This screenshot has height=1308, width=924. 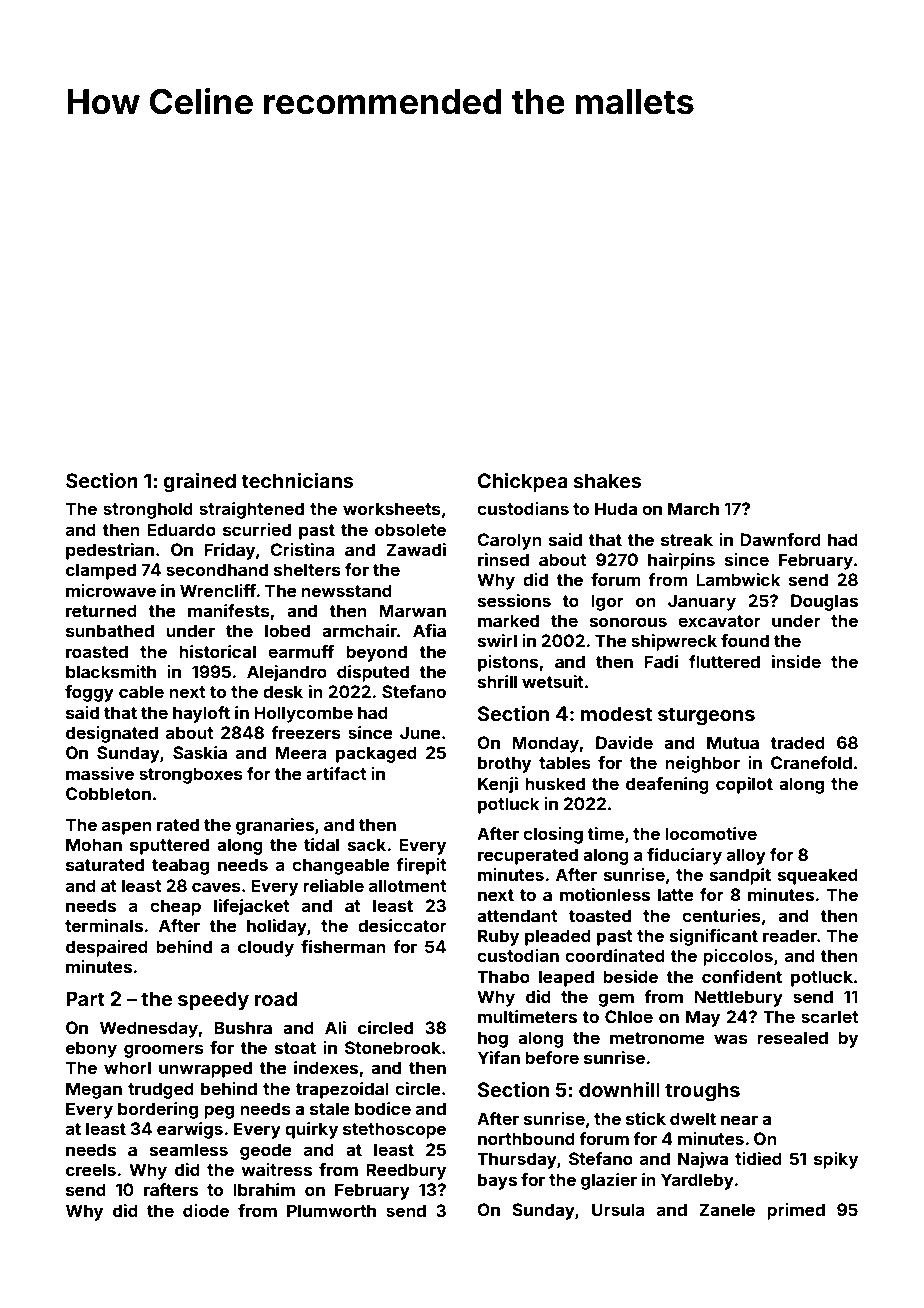 What do you see at coordinates (107, 948) in the screenshot?
I see `despaired` at bounding box center [107, 948].
